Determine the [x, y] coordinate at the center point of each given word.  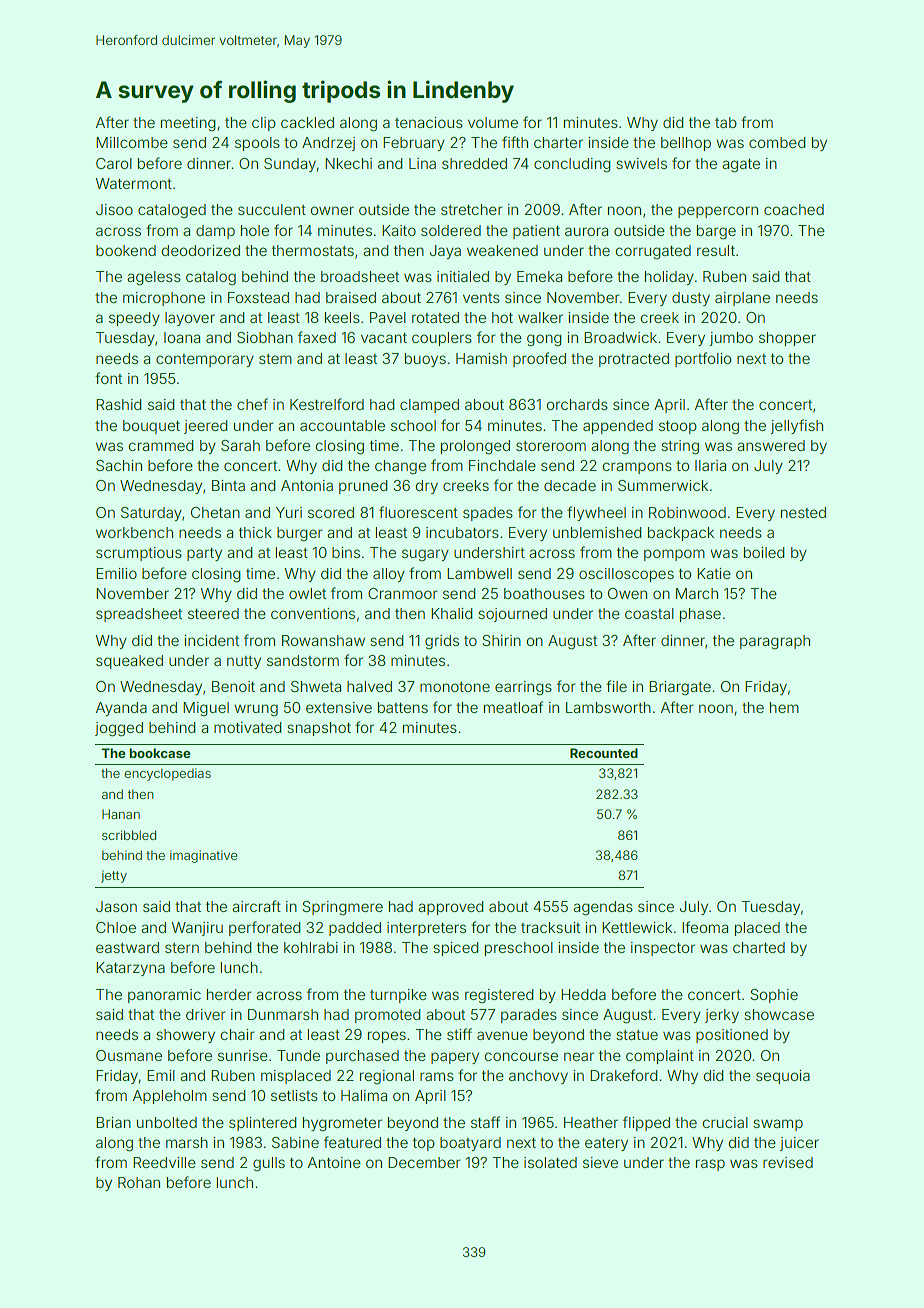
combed [777, 142]
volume [493, 122]
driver [206, 1014]
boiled [764, 552]
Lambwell [479, 573]
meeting [188, 124]
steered [213, 613]
